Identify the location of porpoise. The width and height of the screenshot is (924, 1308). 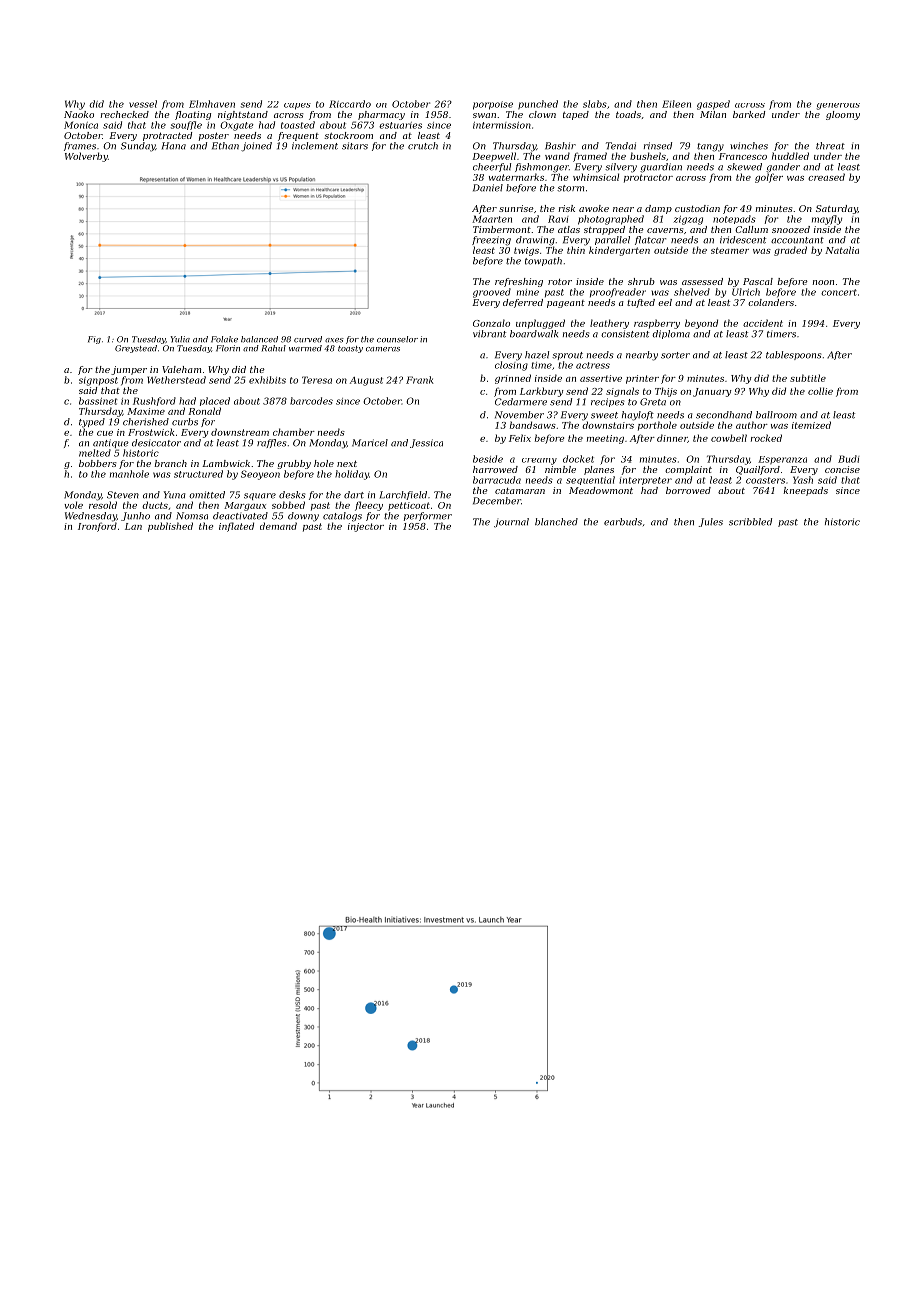
(493, 105).
